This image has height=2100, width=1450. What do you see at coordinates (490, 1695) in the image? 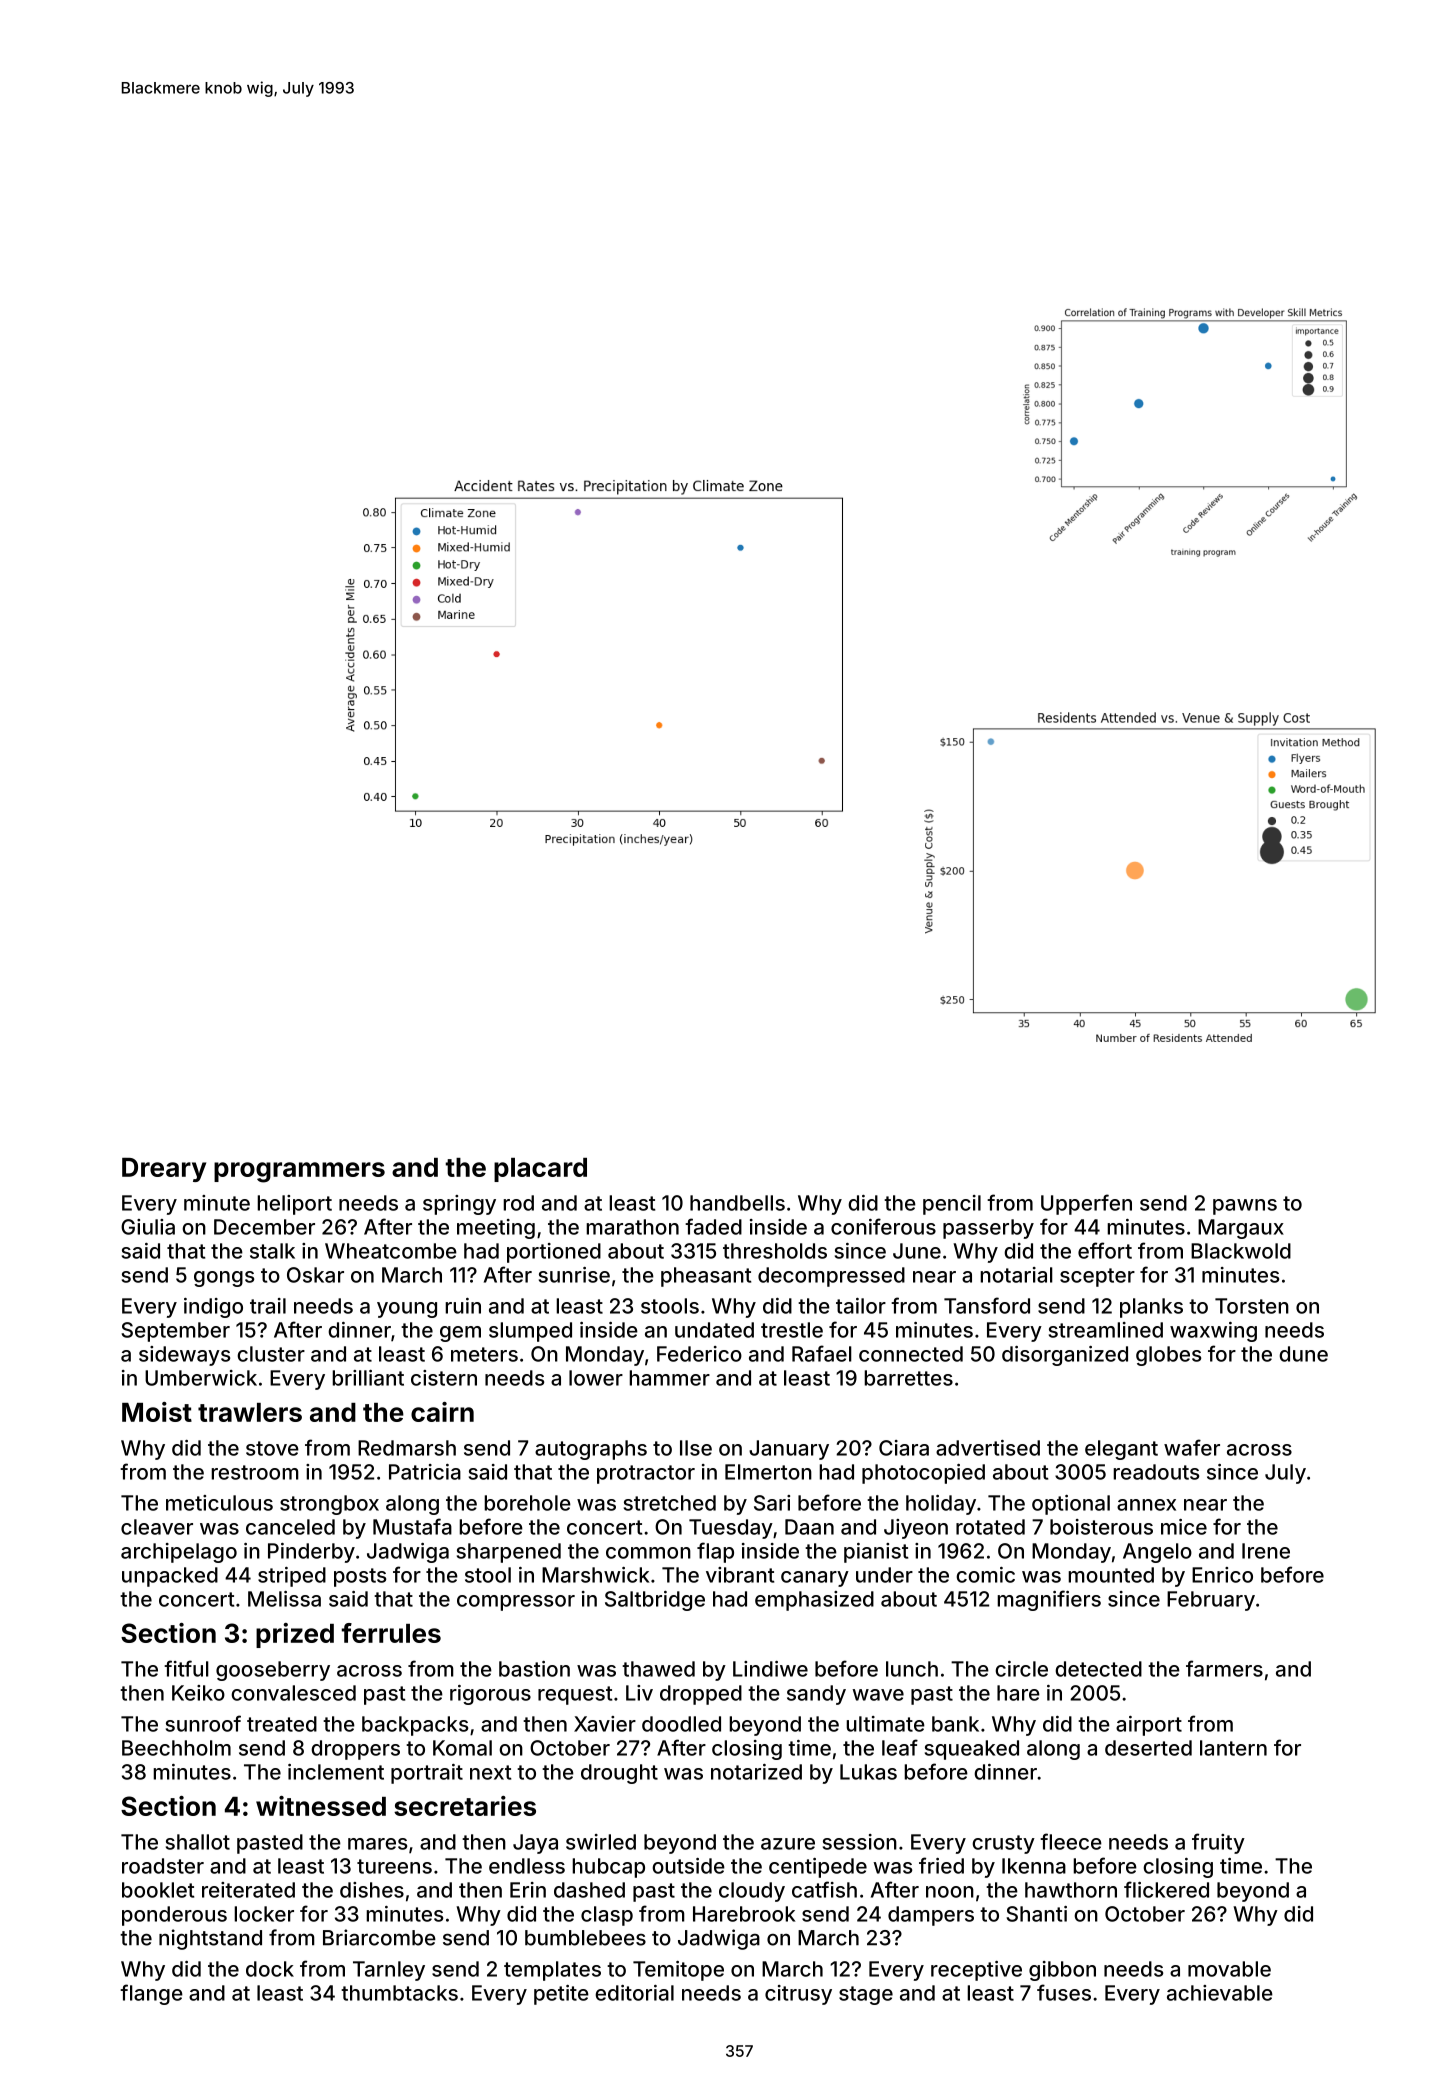
I see `rigorous` at bounding box center [490, 1695].
